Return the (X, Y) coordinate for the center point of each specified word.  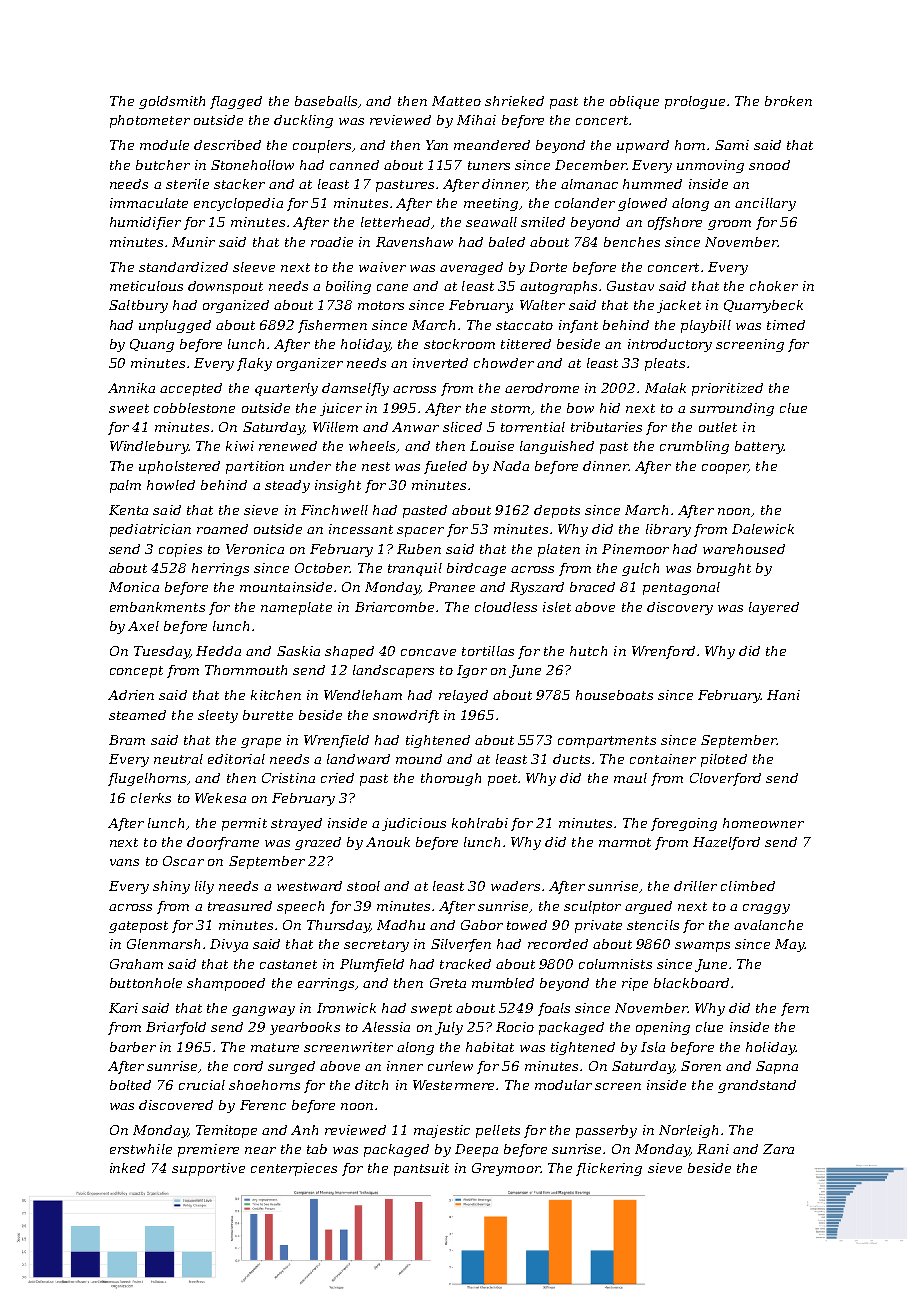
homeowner (763, 823)
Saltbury (138, 306)
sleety (218, 716)
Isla (653, 1047)
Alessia (386, 1027)
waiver (382, 267)
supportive (208, 1169)
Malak (665, 388)
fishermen (332, 326)
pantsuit (421, 1169)
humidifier (145, 223)
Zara (778, 1149)
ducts (571, 759)
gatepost (138, 927)
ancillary (765, 204)
